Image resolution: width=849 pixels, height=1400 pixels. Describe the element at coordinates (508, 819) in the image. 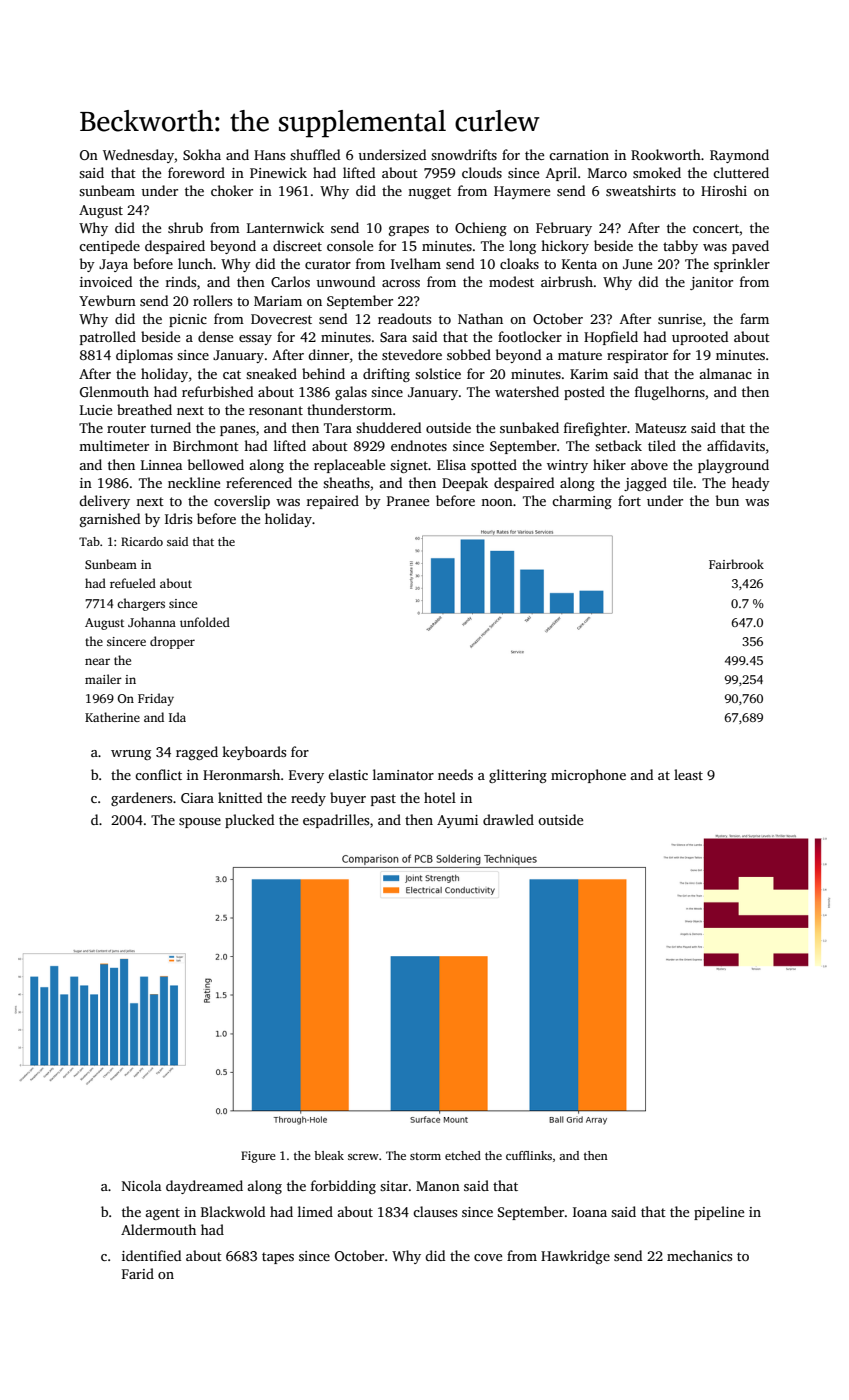

I see `drawled` at that location.
